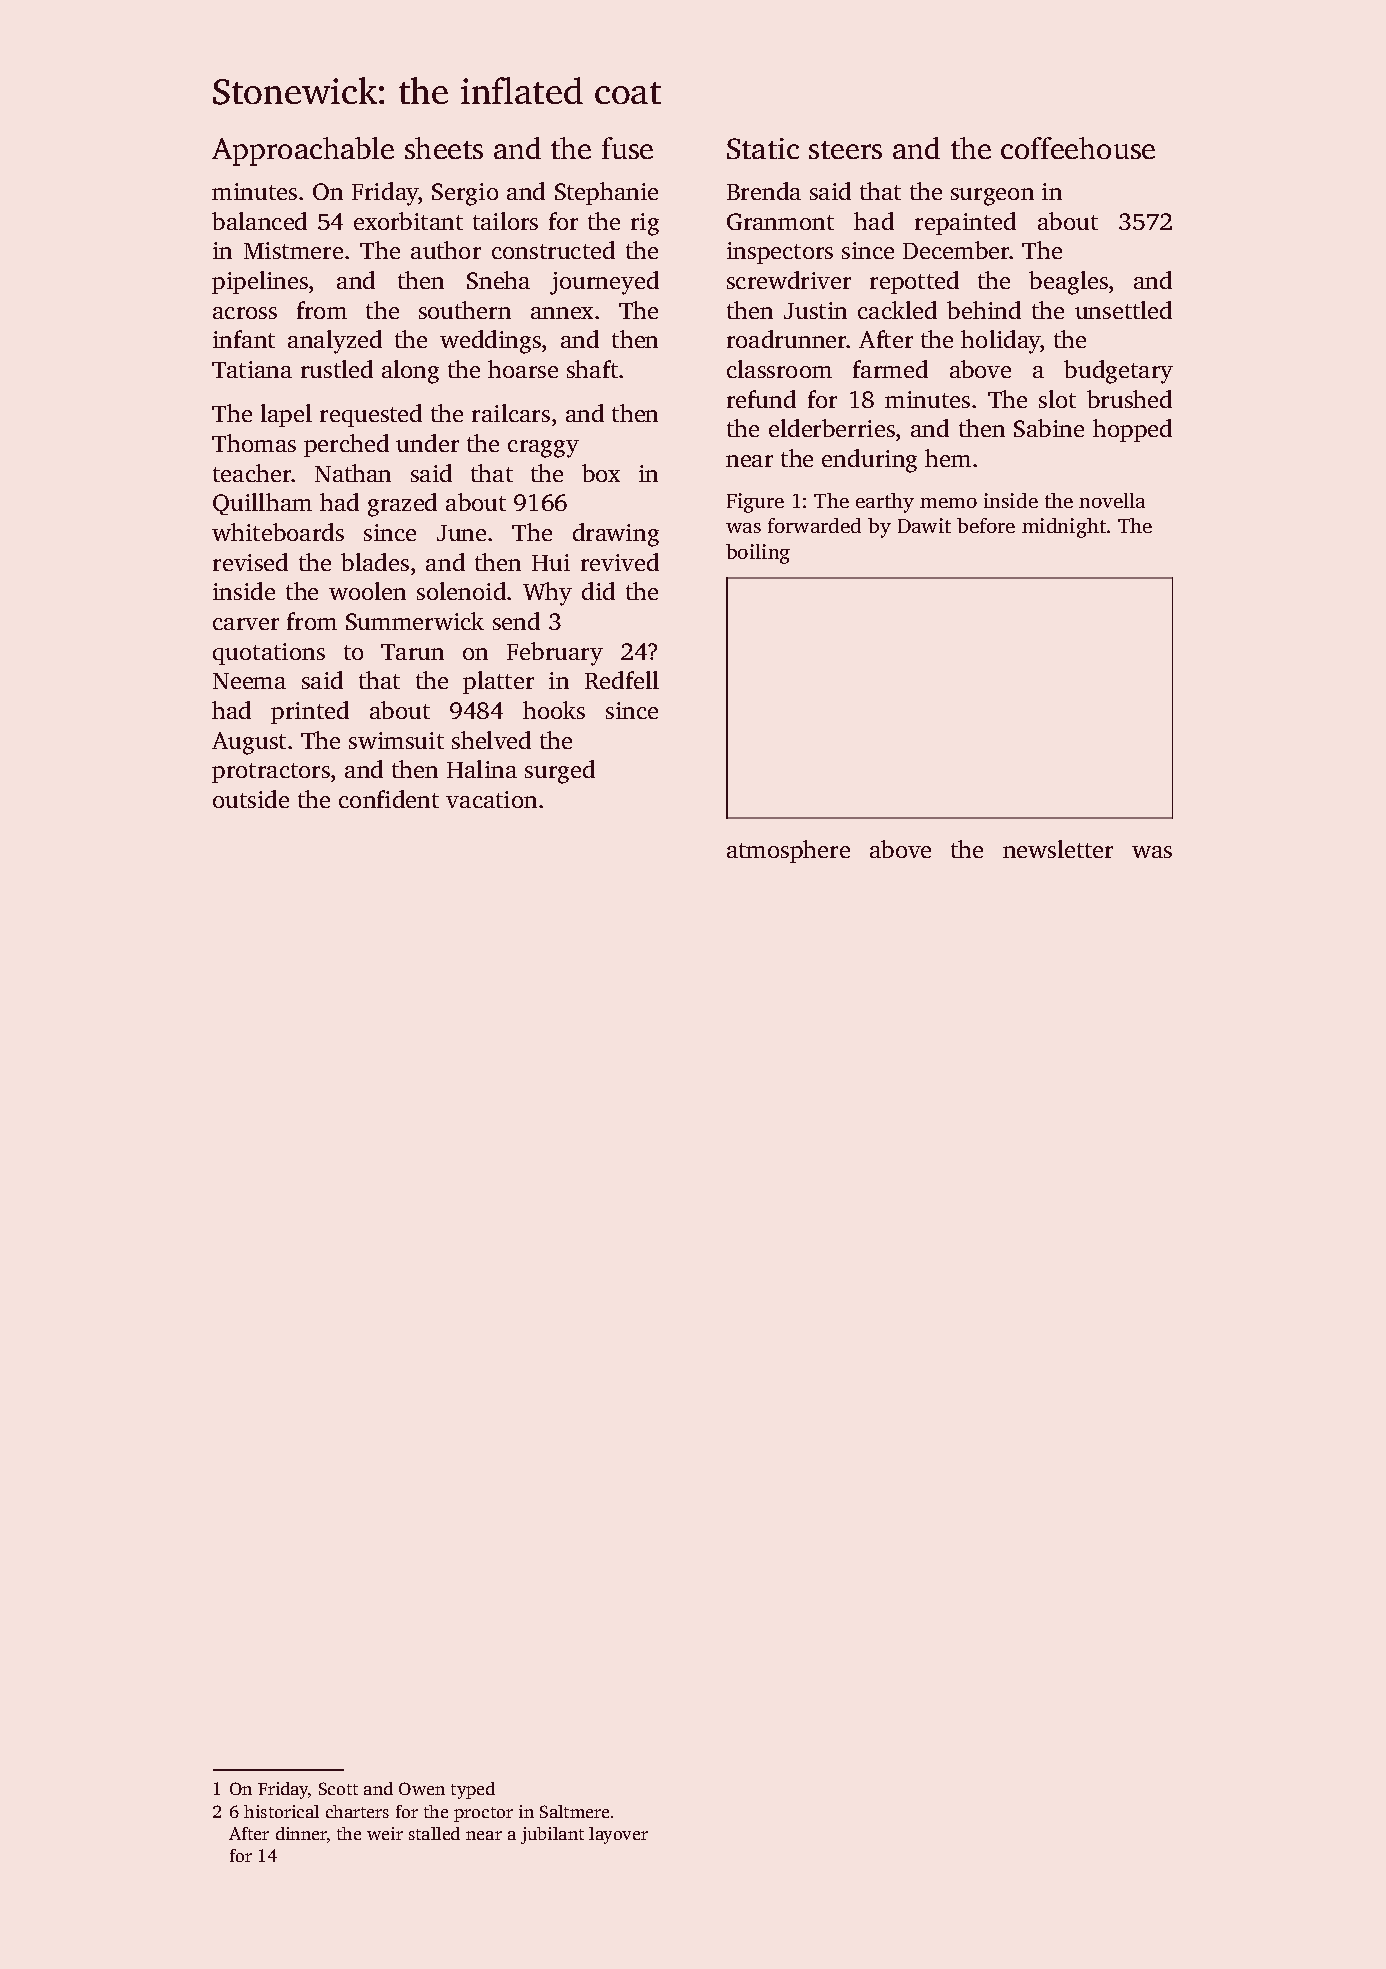 The width and height of the image is (1386, 1969). I want to click on jubilant, so click(552, 1835).
